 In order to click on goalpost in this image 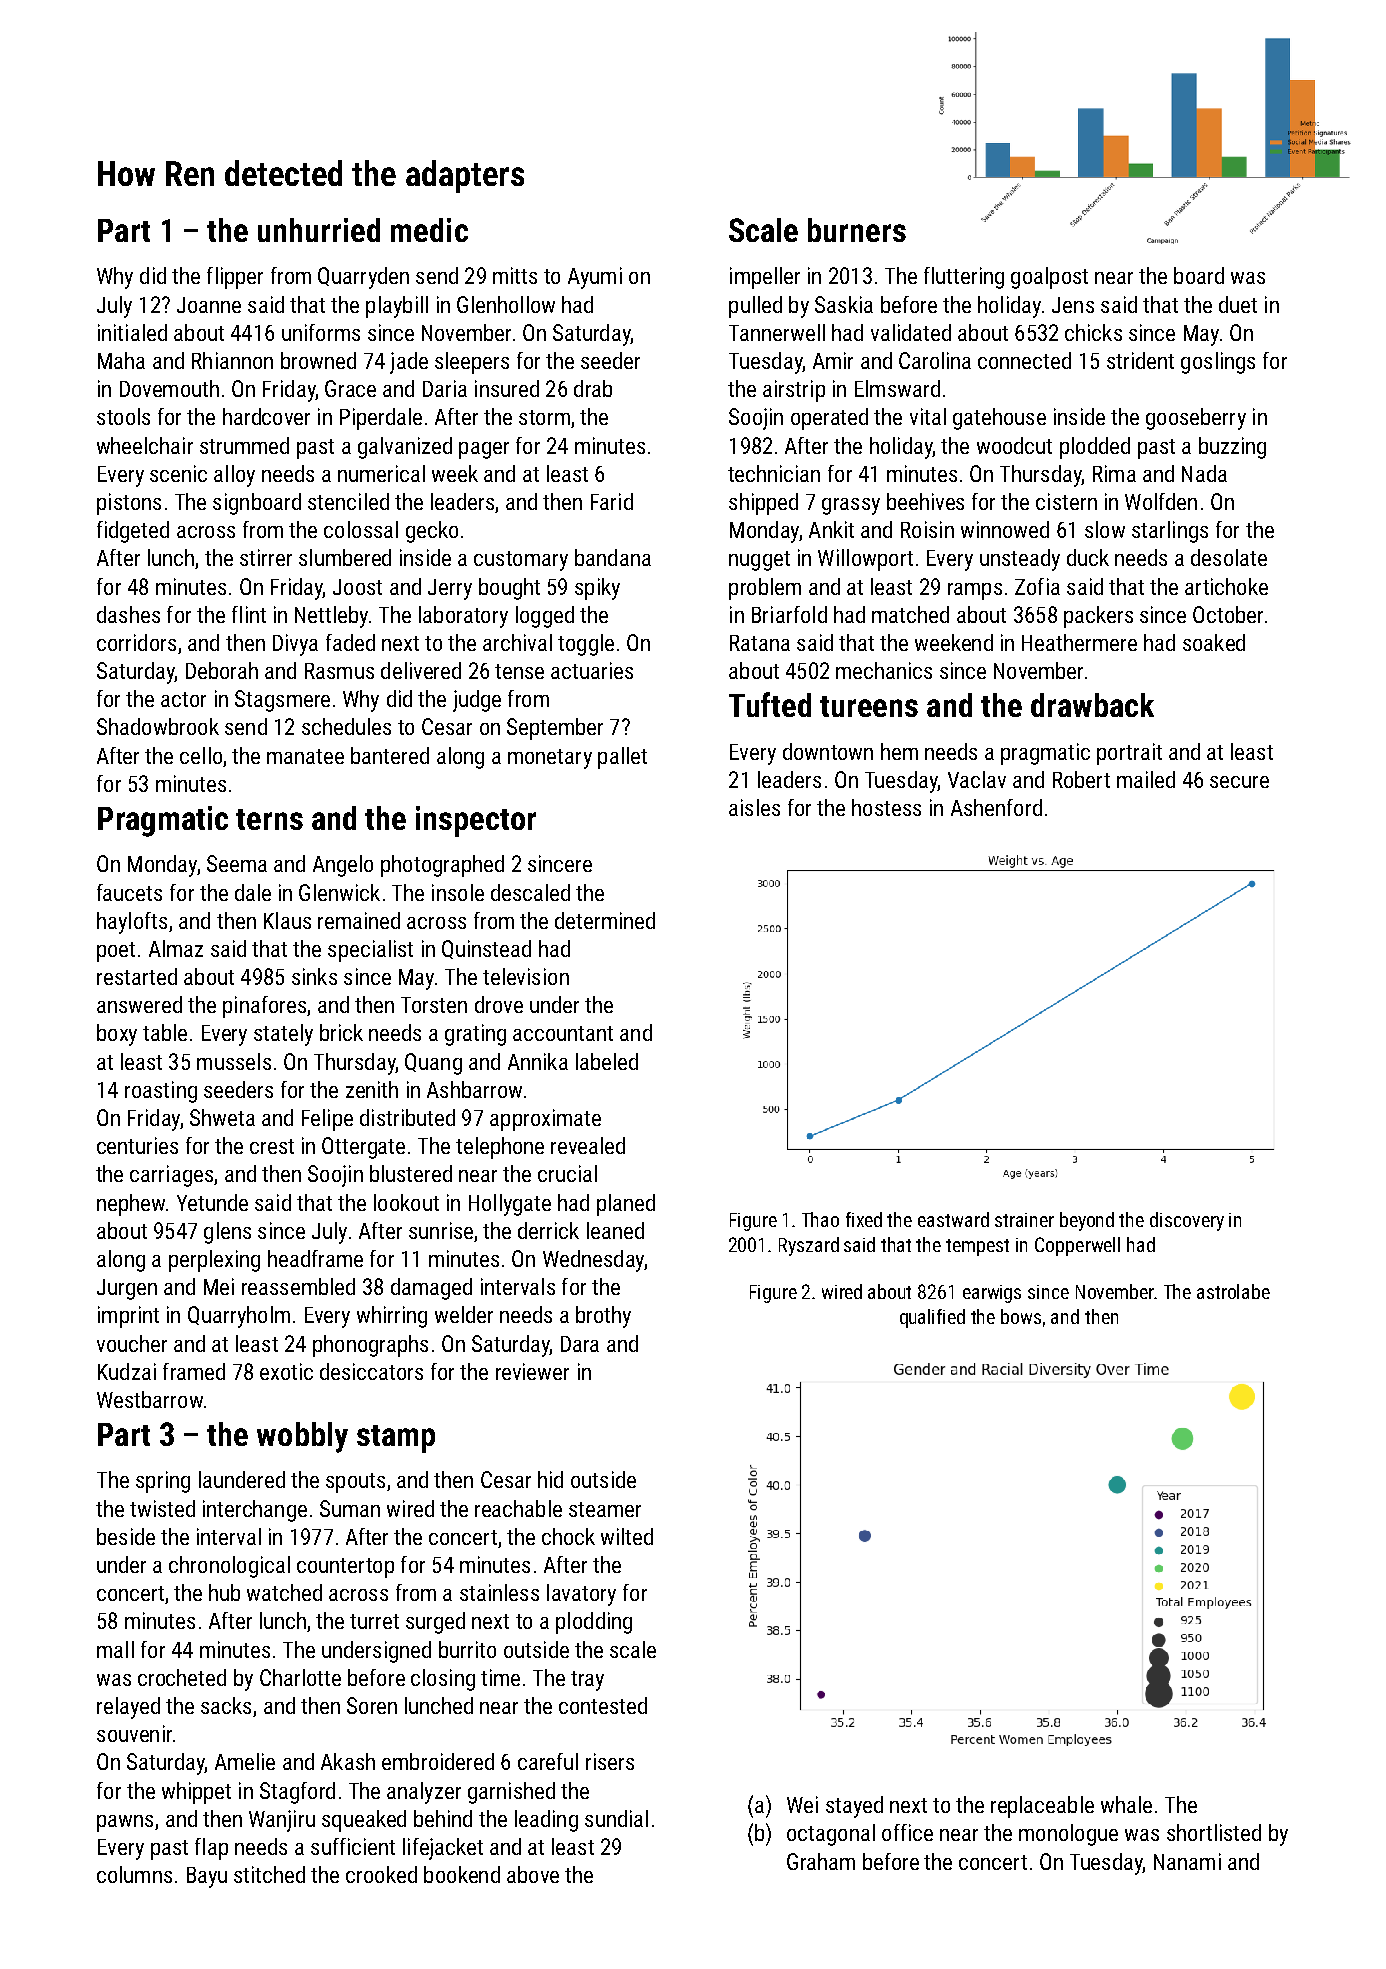, I will do `click(1049, 278)`.
